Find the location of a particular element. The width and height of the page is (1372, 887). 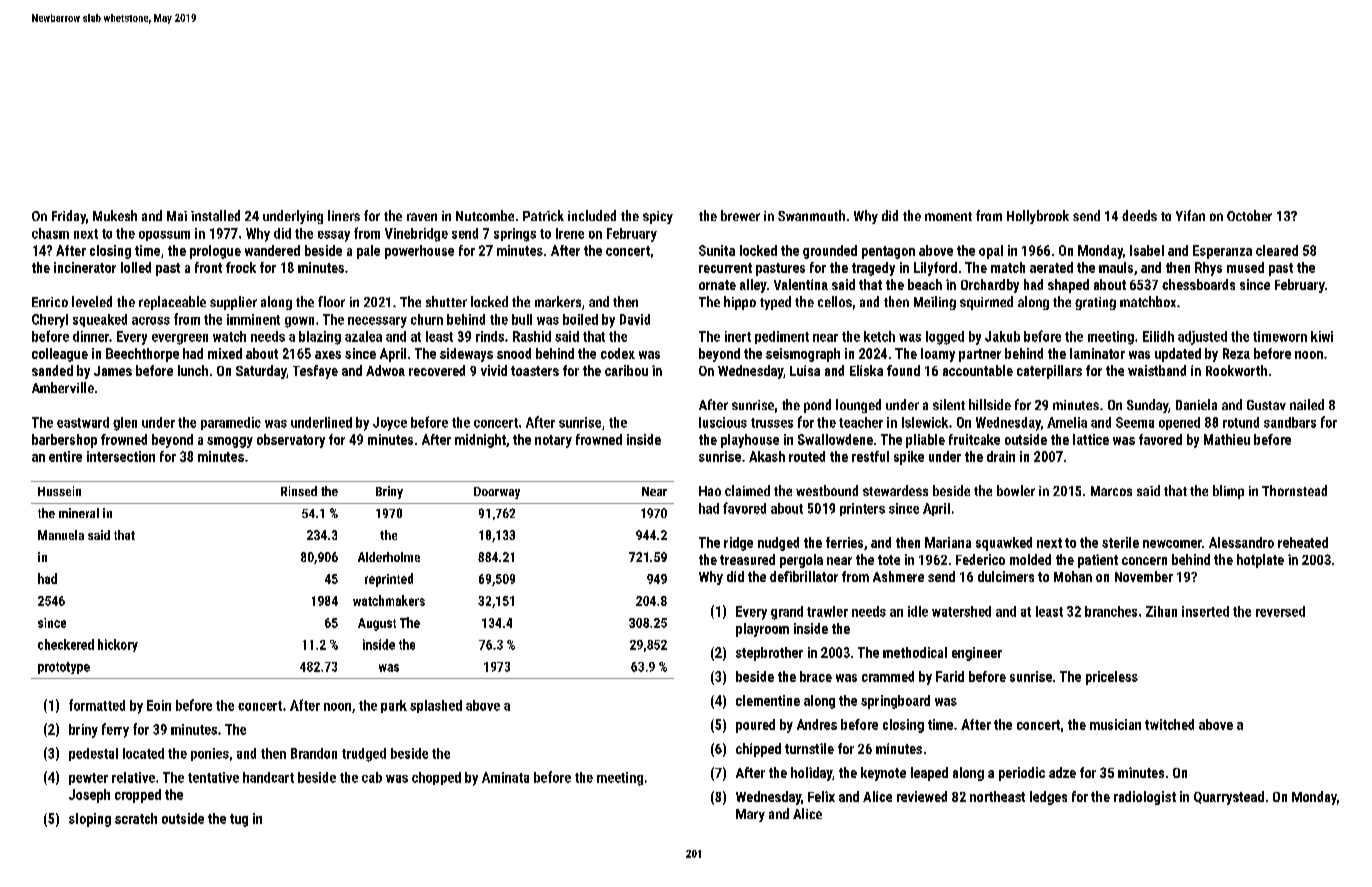

laminator is located at coordinates (1097, 353).
